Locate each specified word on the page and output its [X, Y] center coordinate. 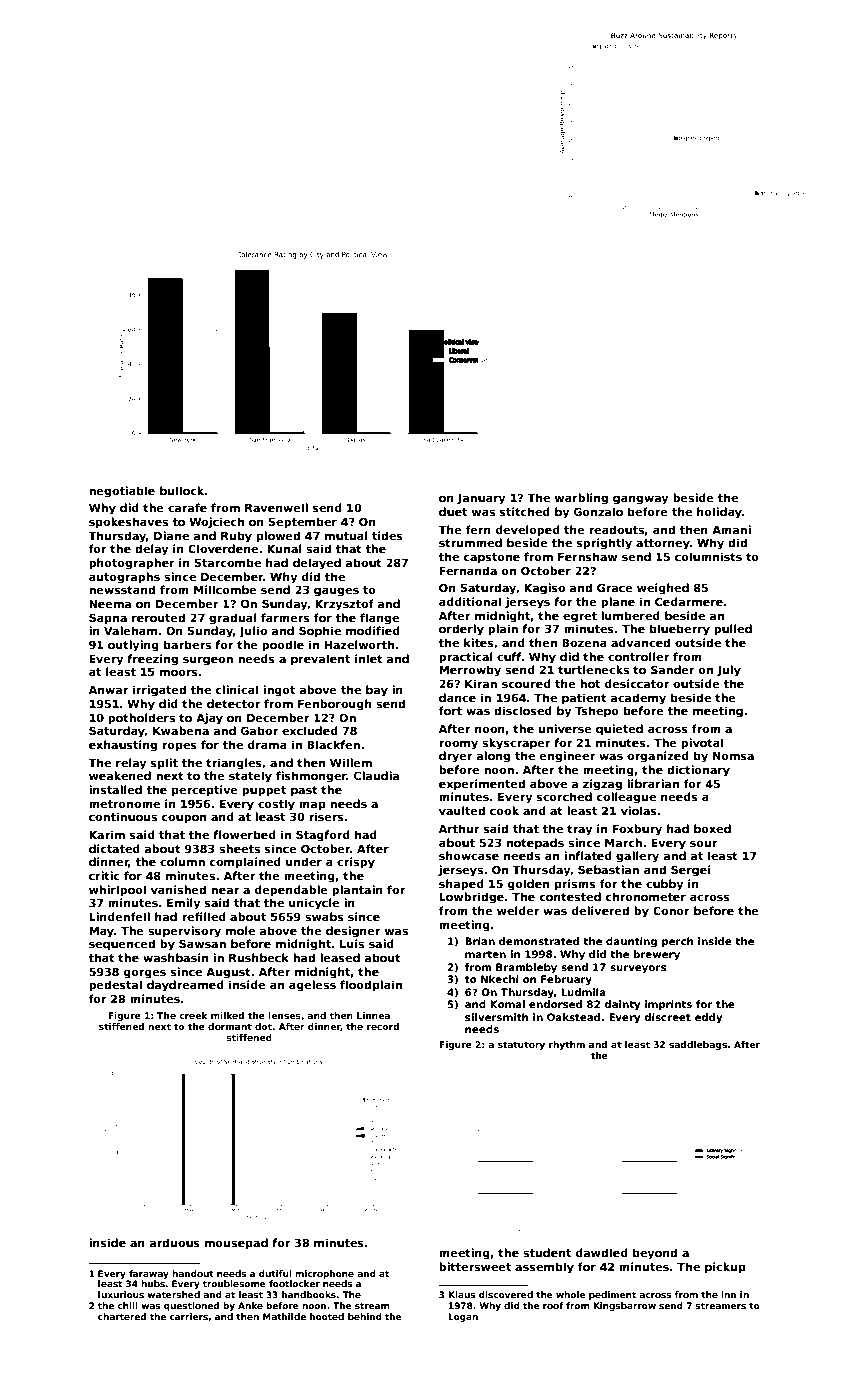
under [304, 861]
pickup [725, 1268]
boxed [712, 828]
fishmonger [311, 777]
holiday [719, 513]
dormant [230, 1026]
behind [365, 1316]
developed [528, 531]
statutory [521, 1045]
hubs [153, 1283]
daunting [631, 942]
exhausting [123, 746]
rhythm [567, 1045]
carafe [187, 507]
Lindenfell [119, 916]
